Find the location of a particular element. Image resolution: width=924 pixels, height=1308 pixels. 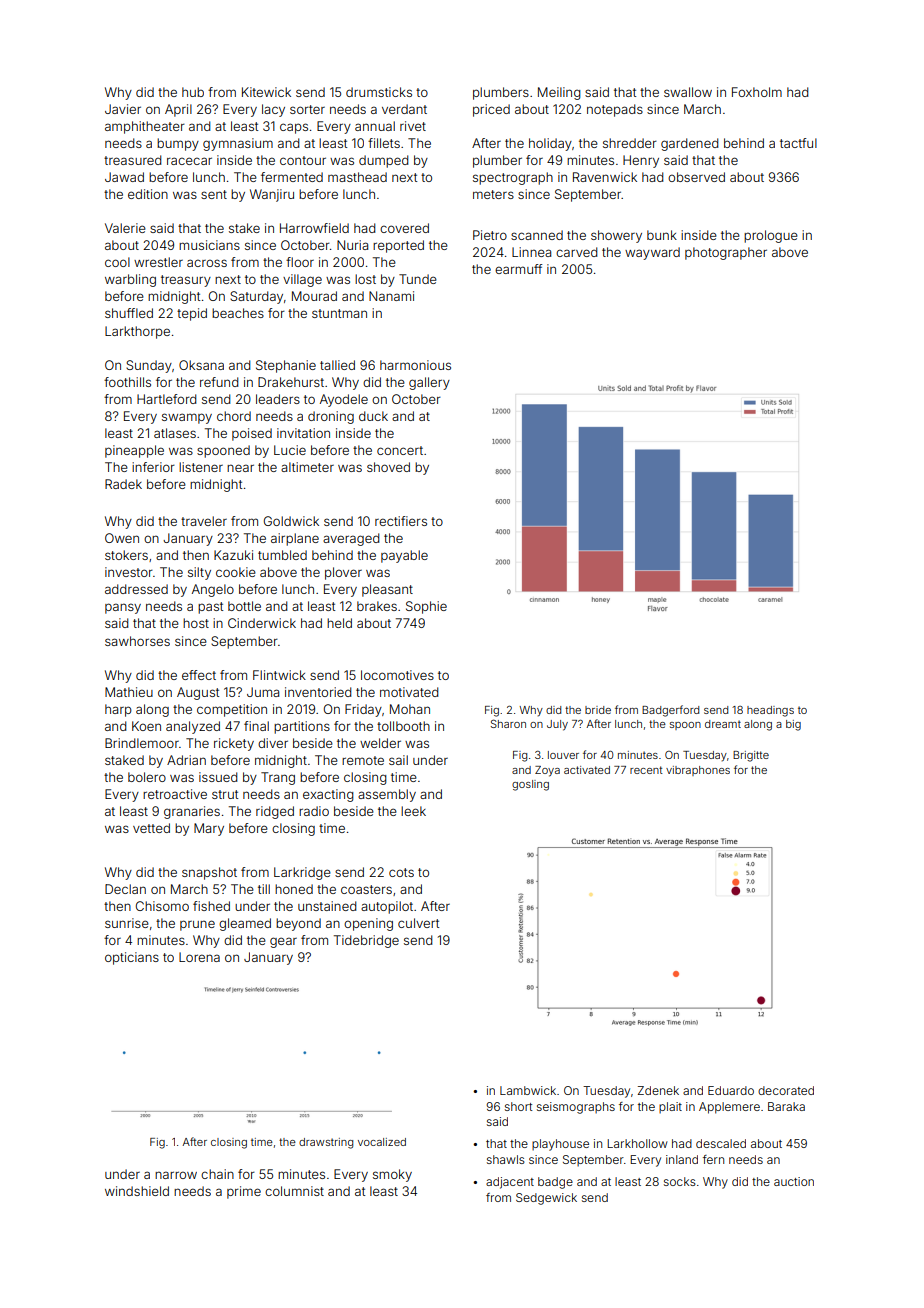

Tidebridge is located at coordinates (366, 941).
